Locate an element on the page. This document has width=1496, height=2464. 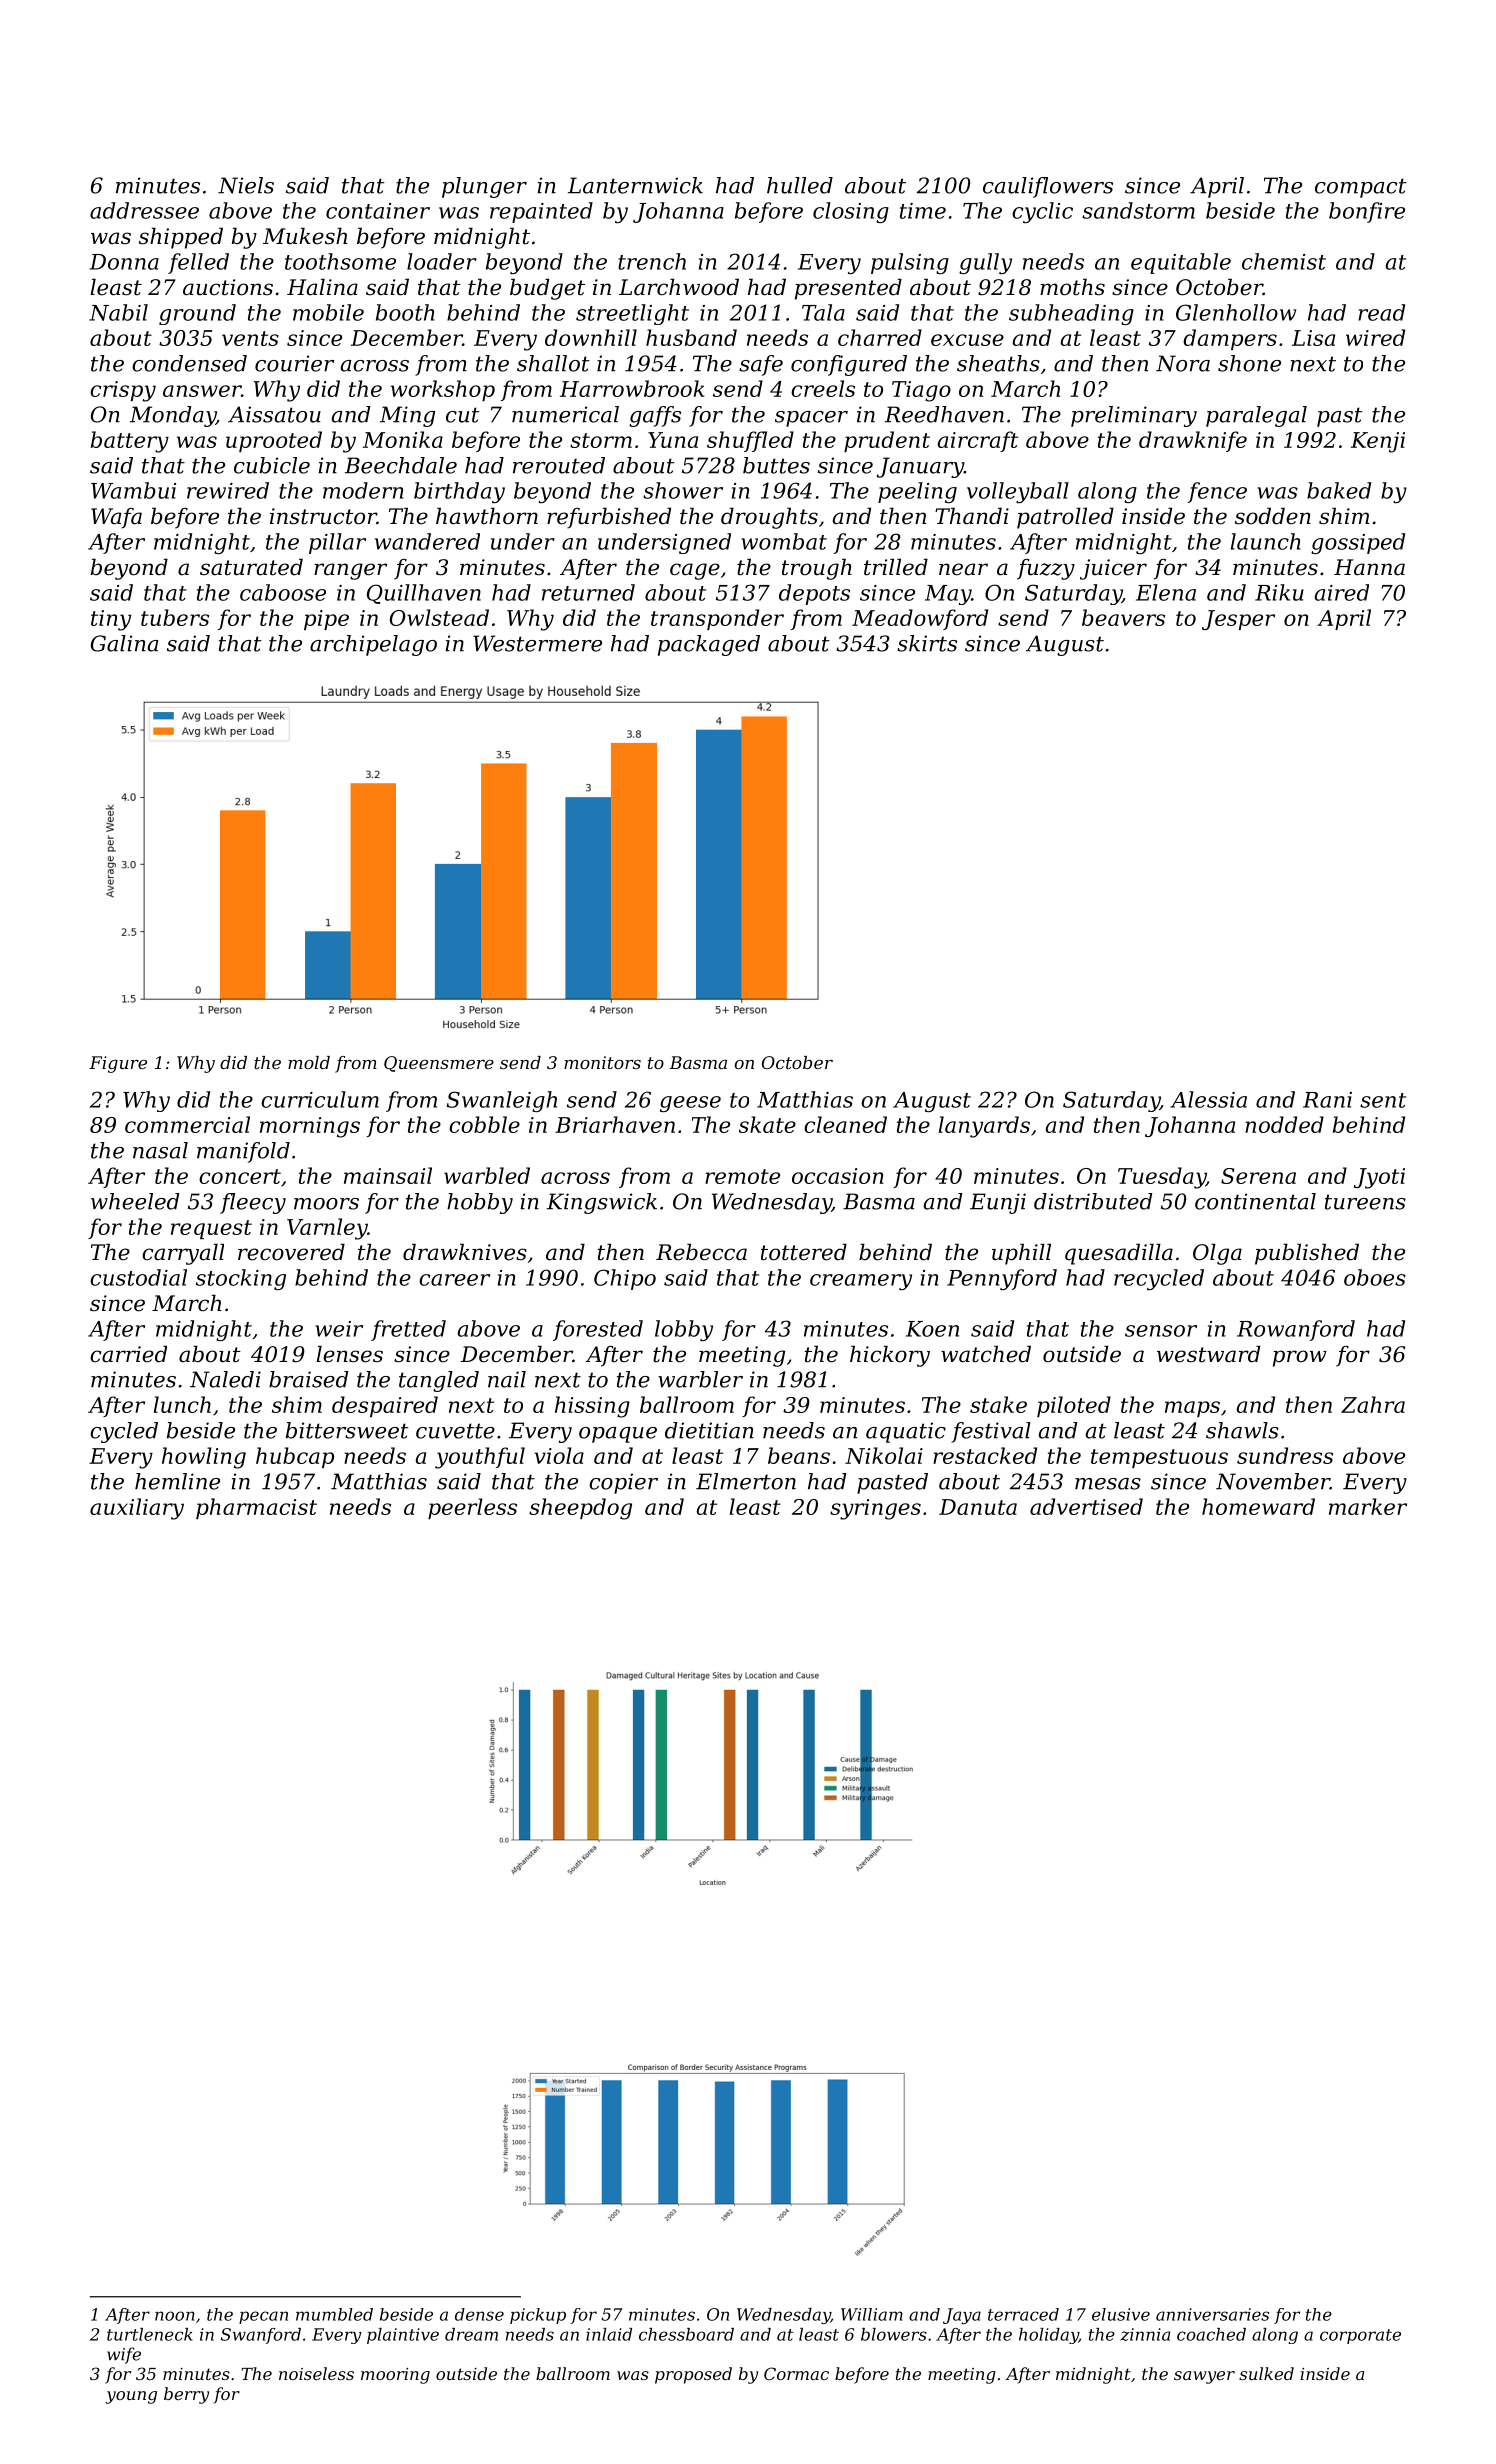
cleaned is located at coordinates (845, 1124).
